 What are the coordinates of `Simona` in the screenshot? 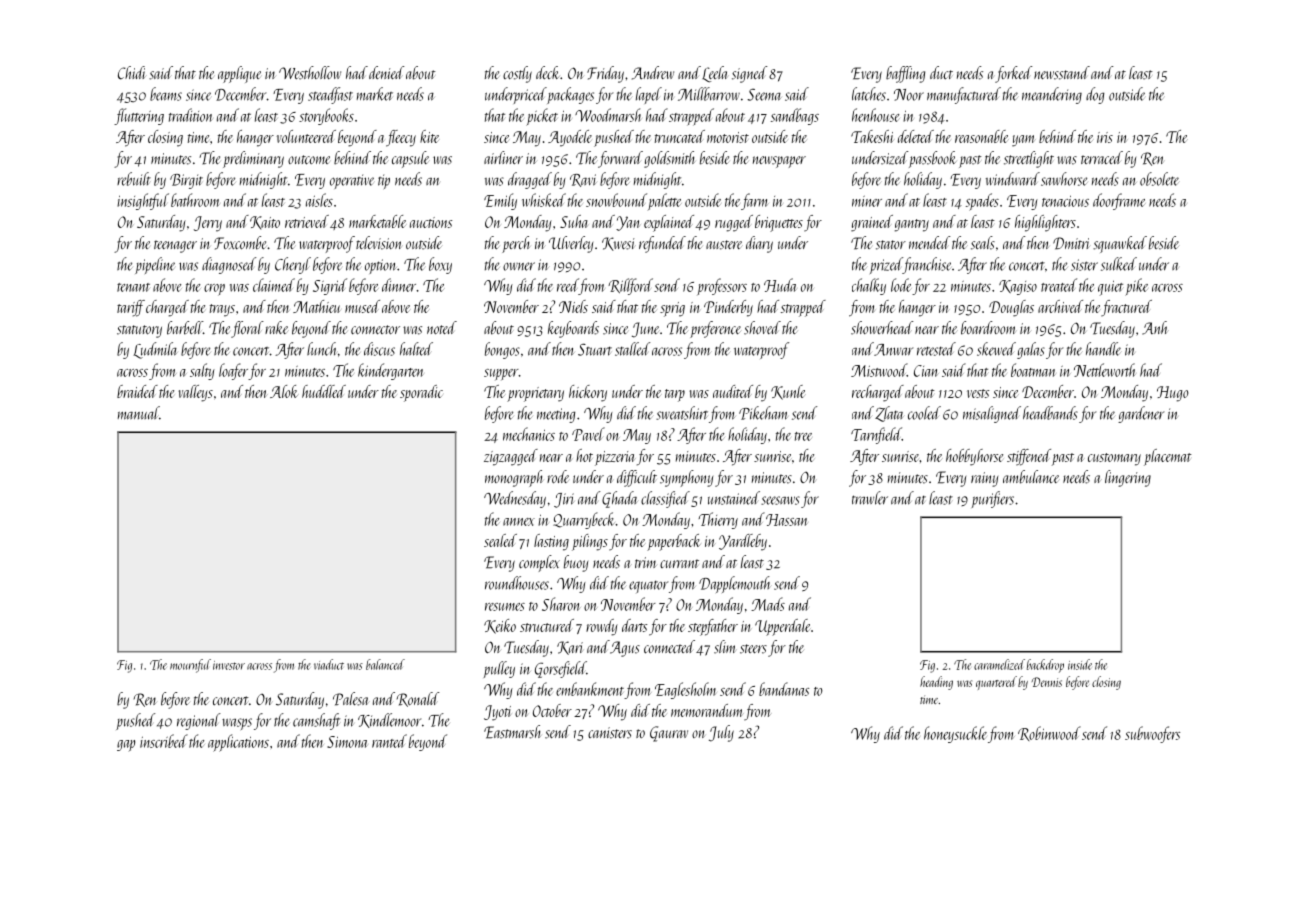 It's located at (347, 742).
